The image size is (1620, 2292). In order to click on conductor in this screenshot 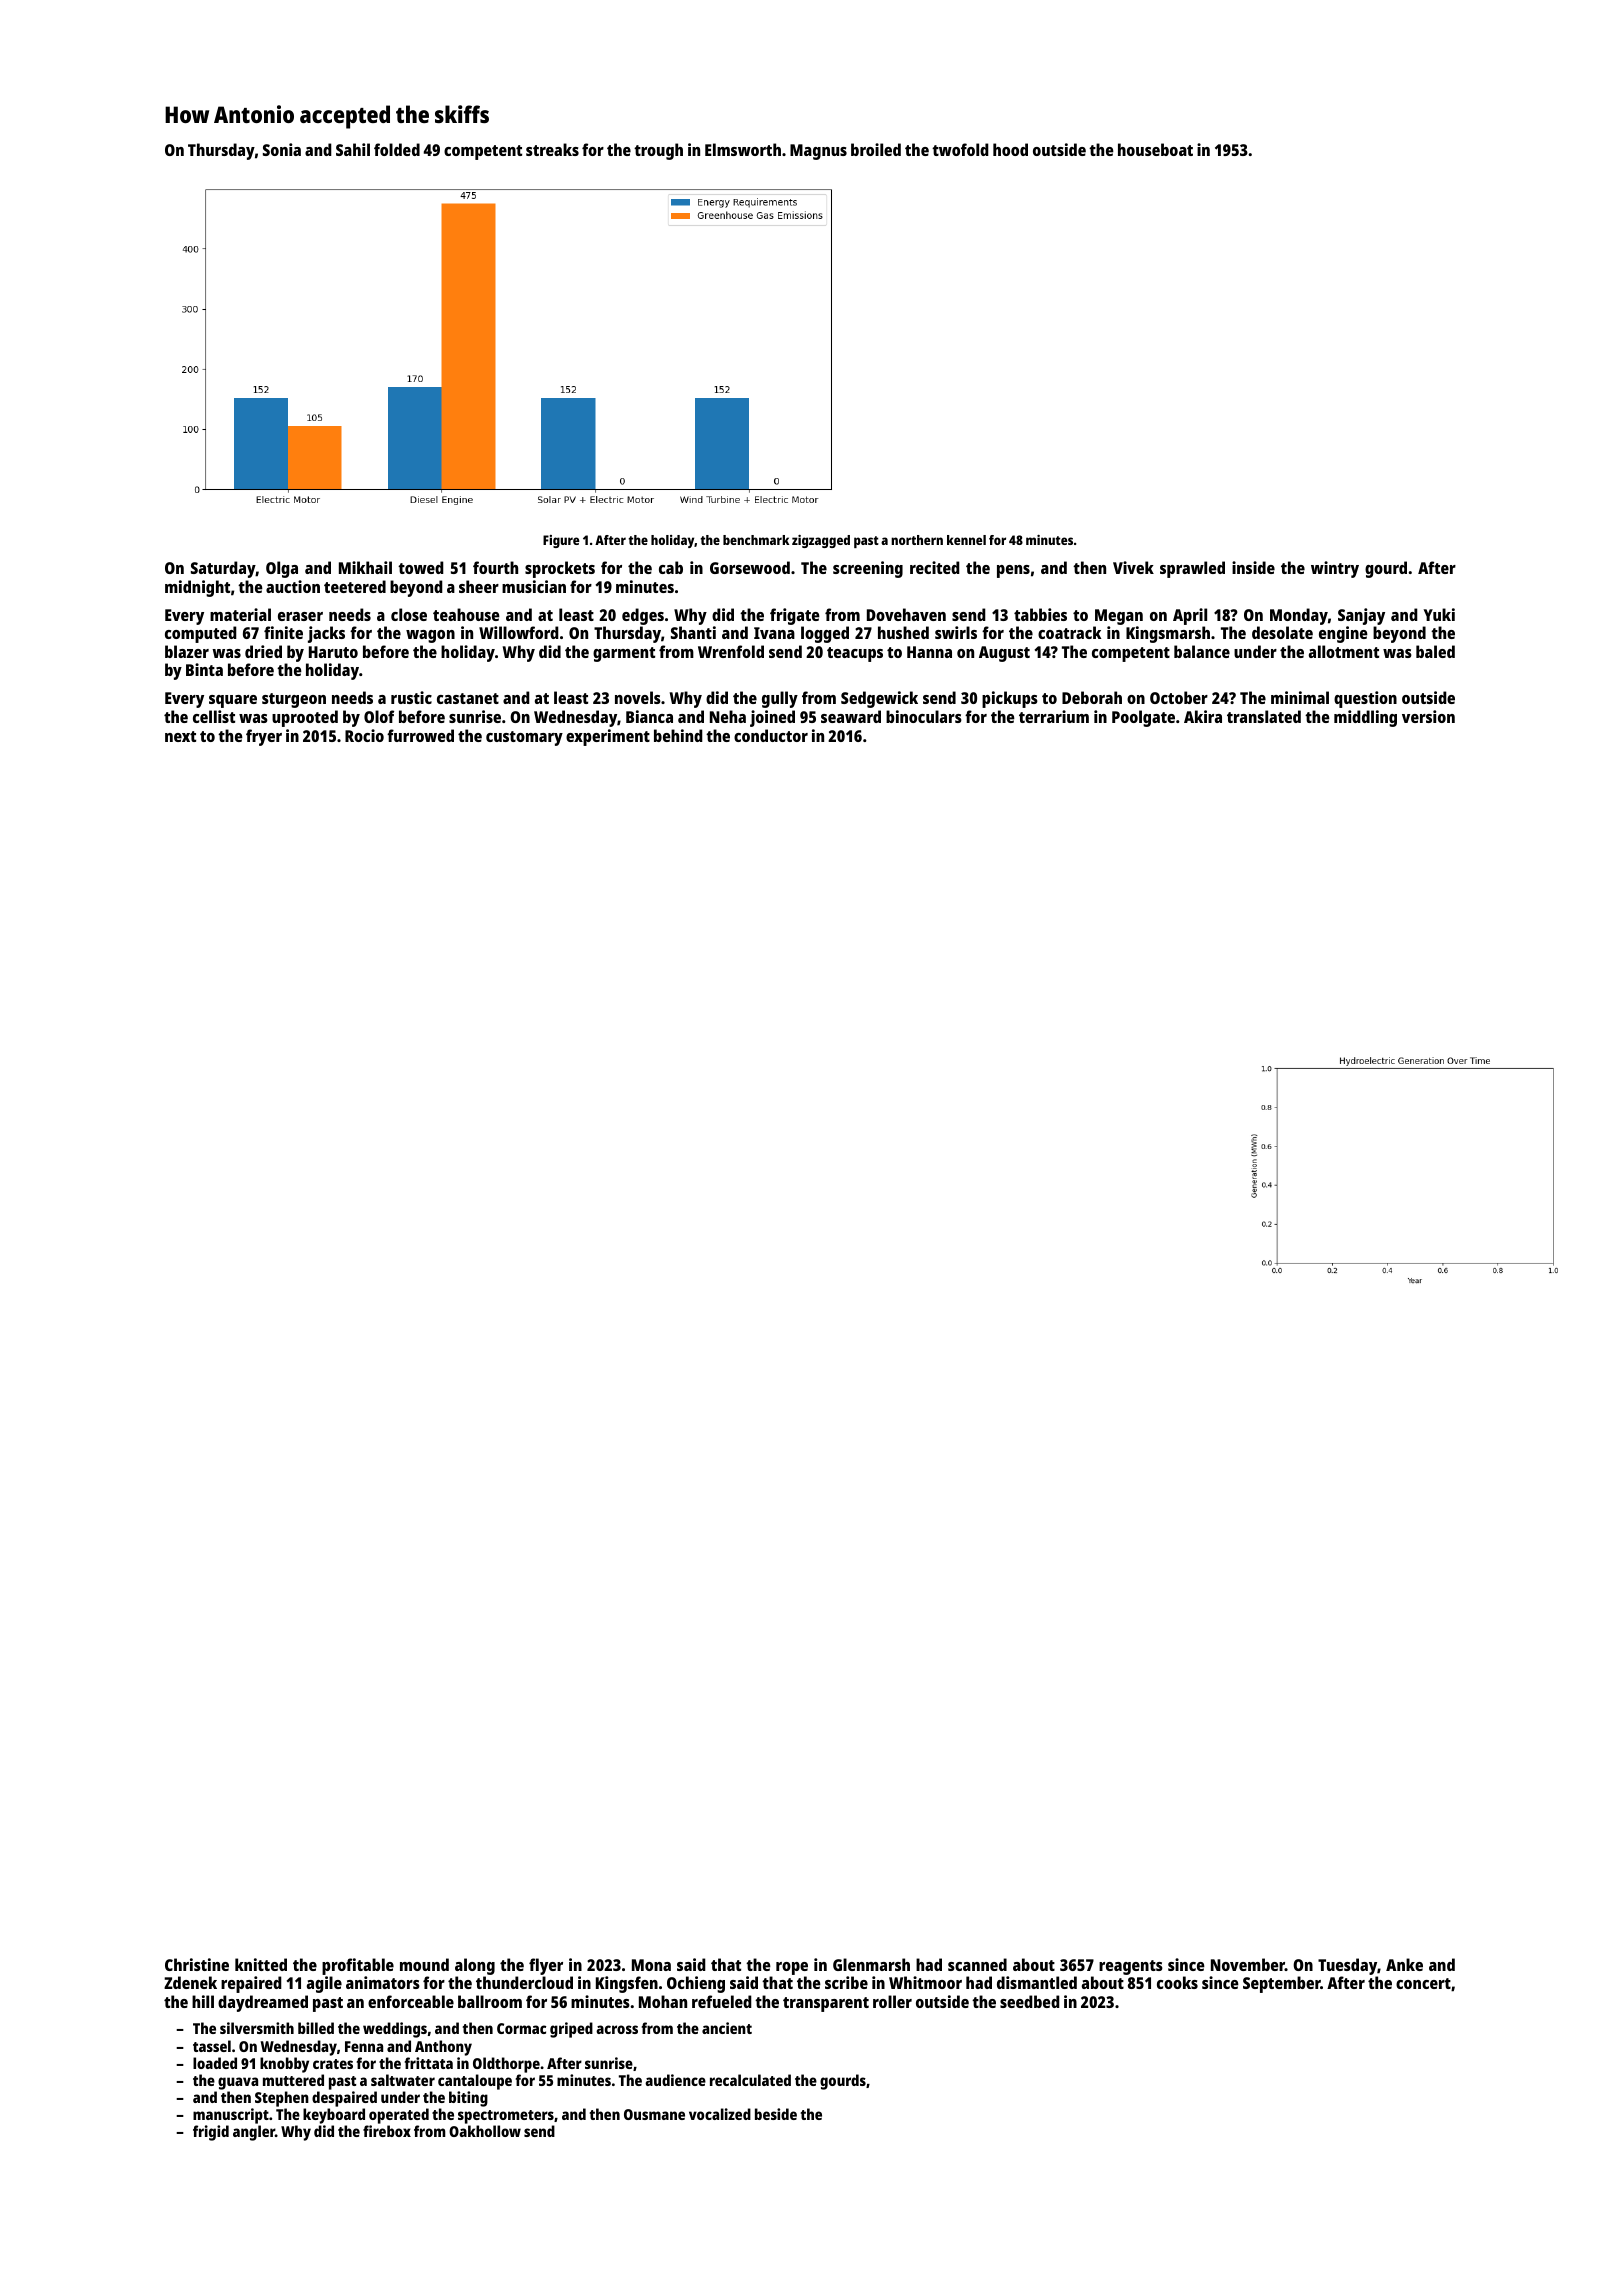, I will do `click(771, 735)`.
